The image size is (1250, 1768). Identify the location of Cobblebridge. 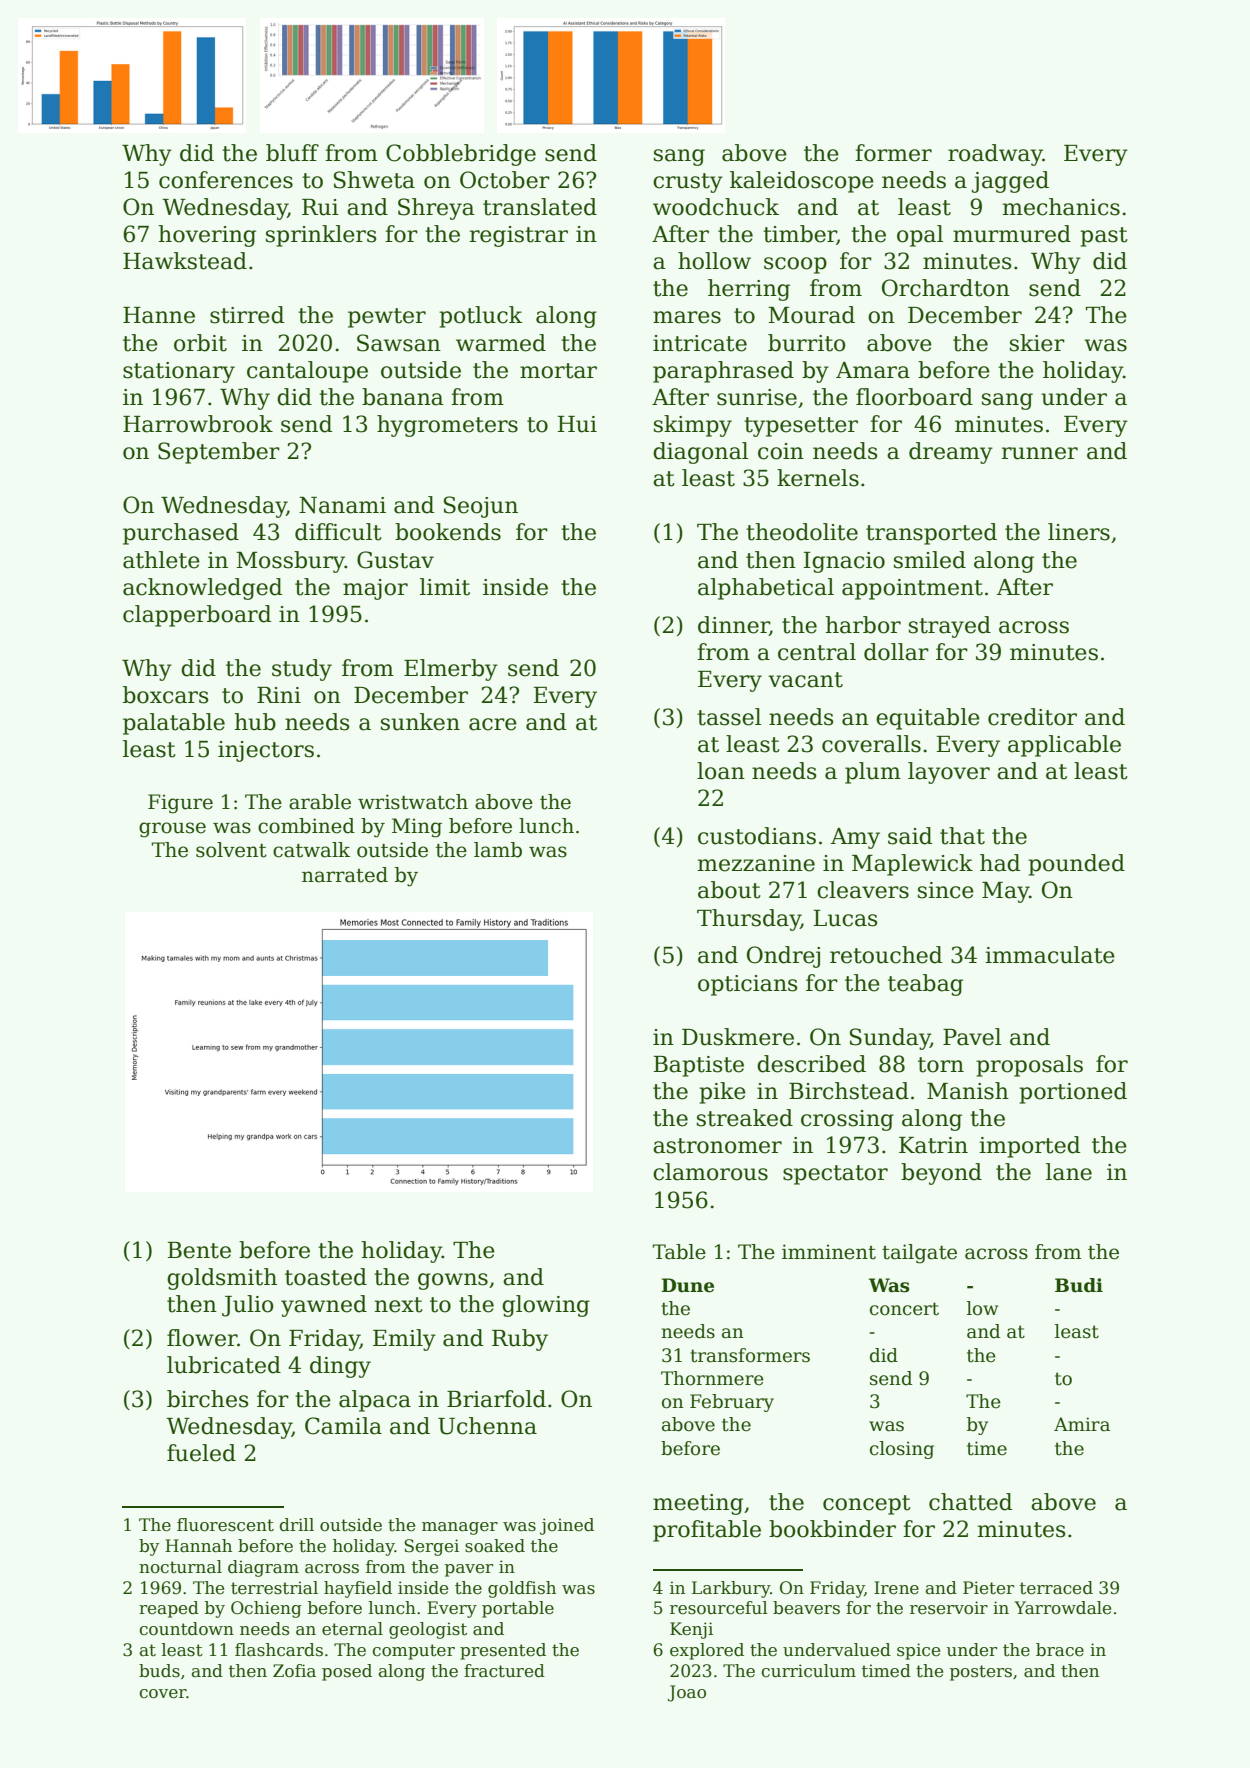
(461, 155).
